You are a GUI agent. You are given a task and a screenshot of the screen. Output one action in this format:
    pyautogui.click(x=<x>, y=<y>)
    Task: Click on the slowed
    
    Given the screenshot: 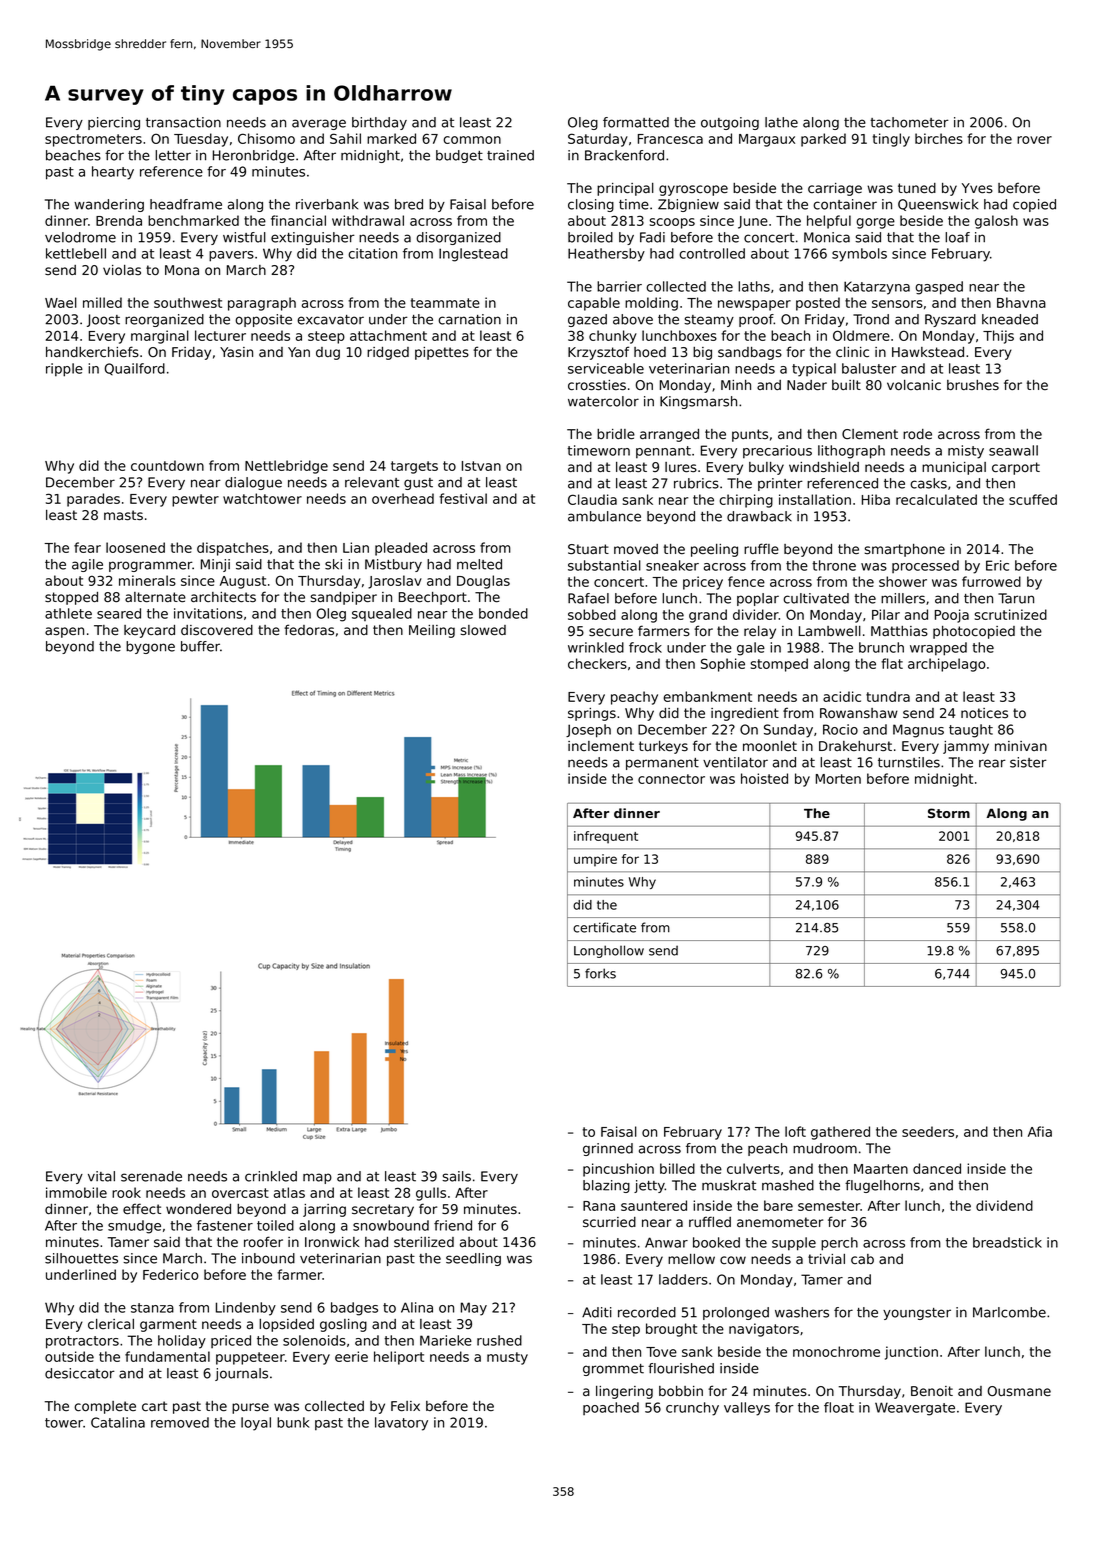 What is the action you would take?
    pyautogui.click(x=483, y=630)
